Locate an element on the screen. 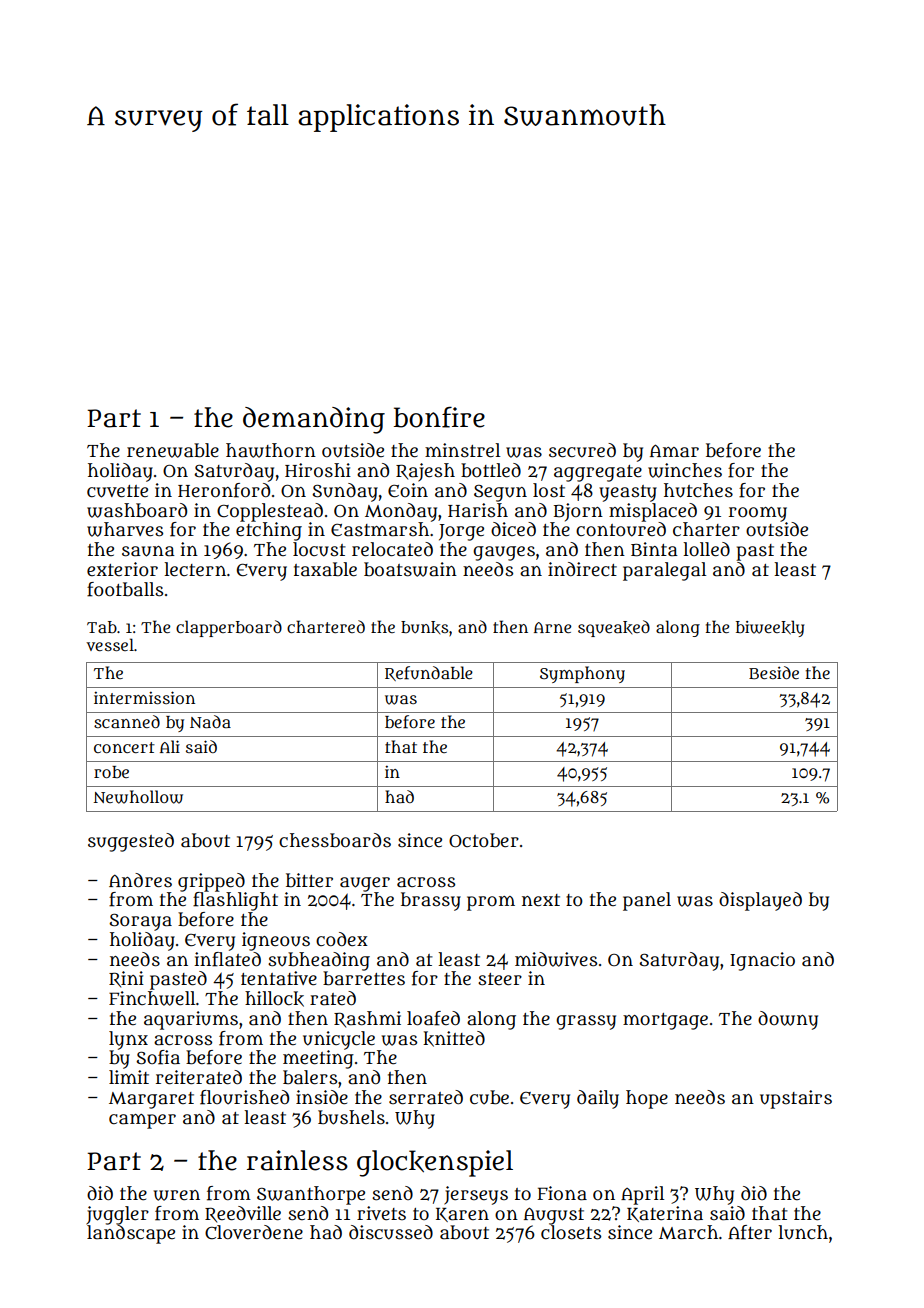  Ignacio is located at coordinates (762, 961).
